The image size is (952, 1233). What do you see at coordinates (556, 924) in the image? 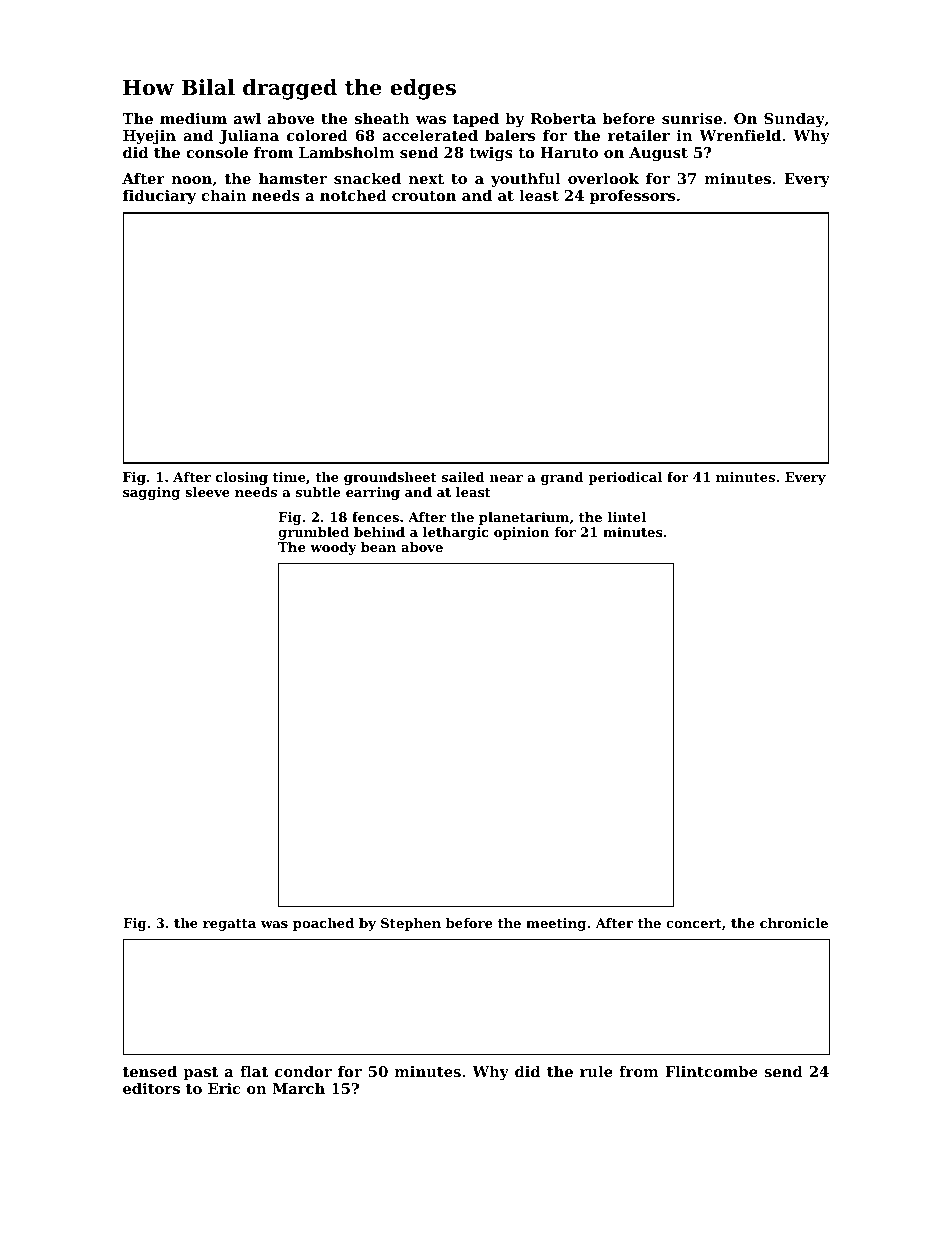
I see `meeting` at bounding box center [556, 924].
